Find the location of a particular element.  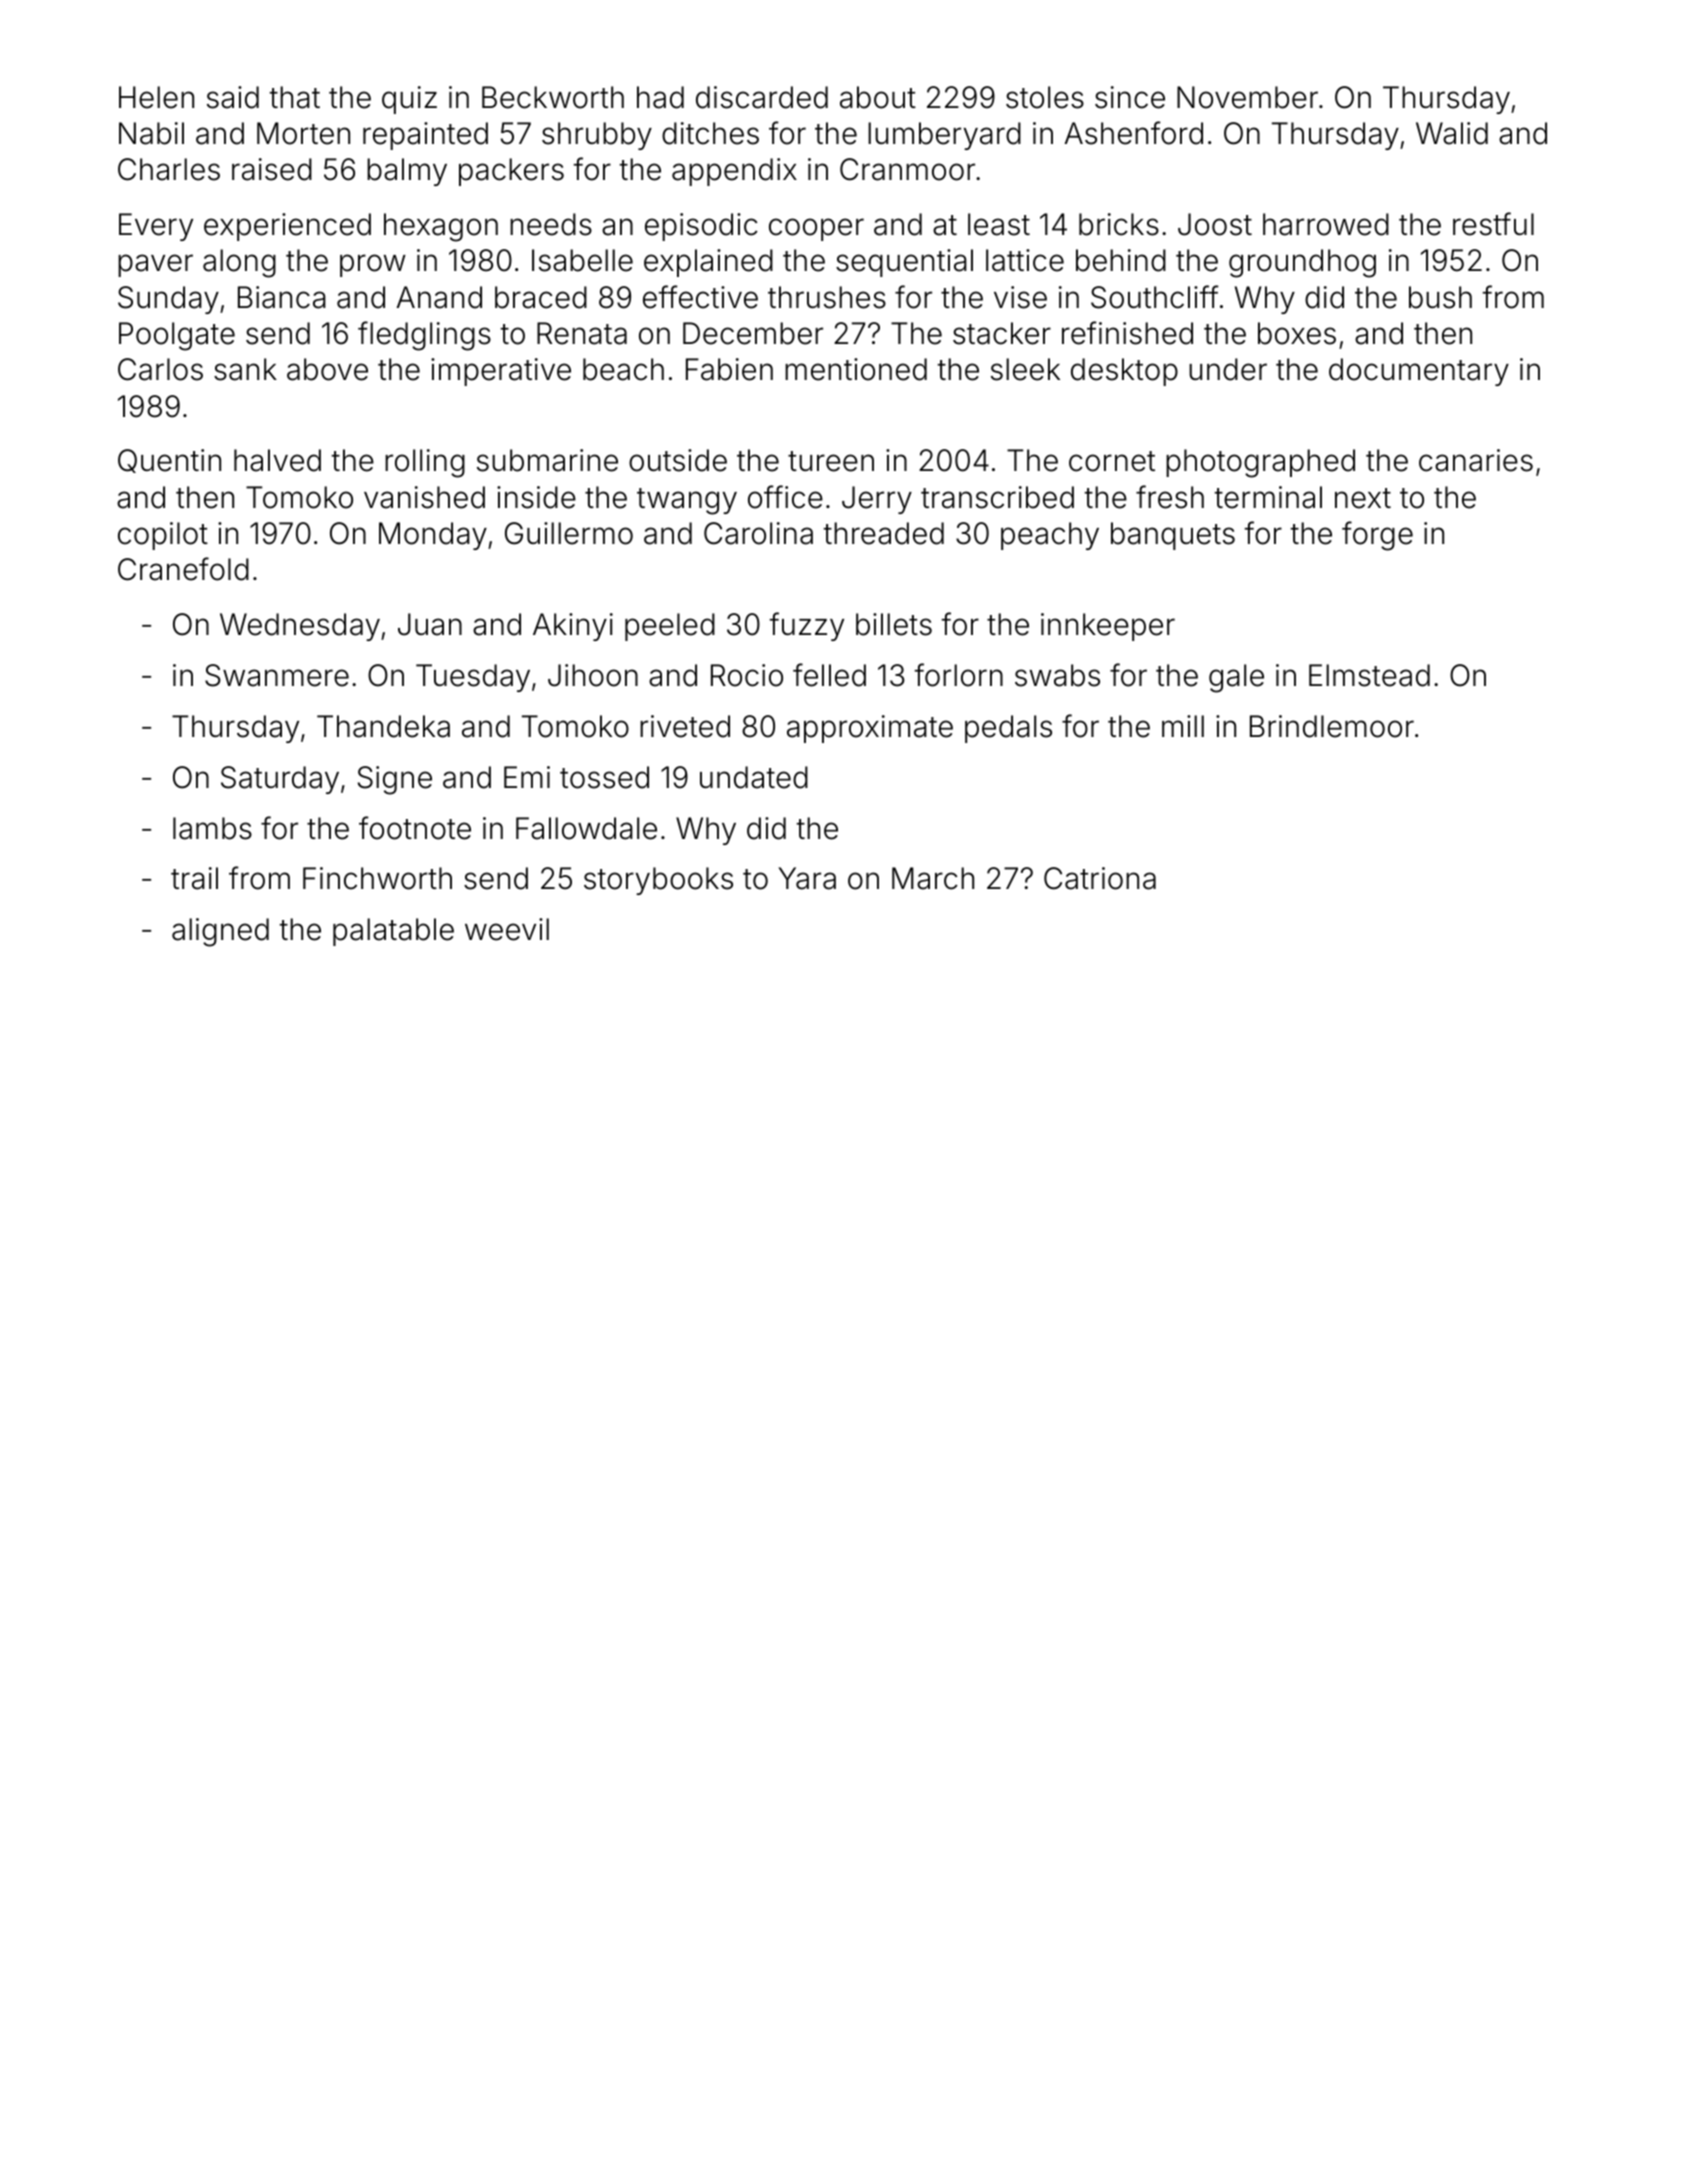

next is located at coordinates (1363, 498).
